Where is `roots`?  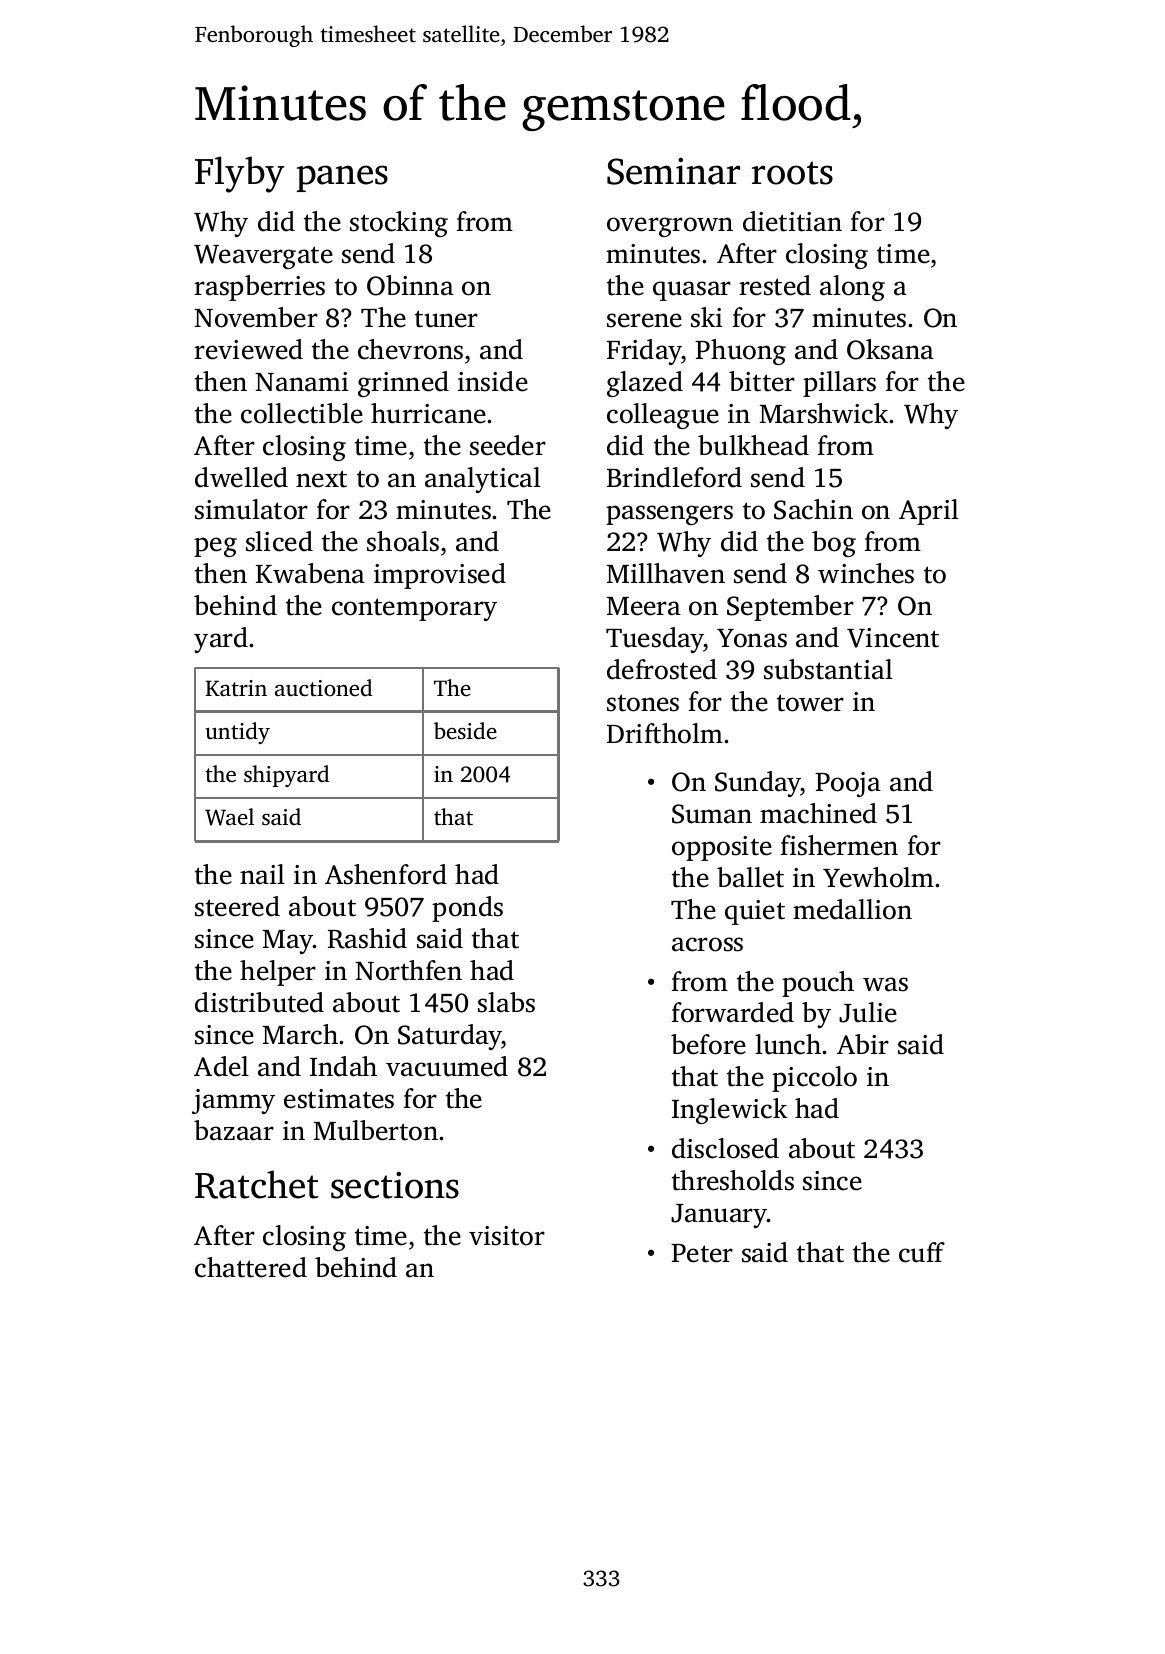
roots is located at coordinates (792, 173).
